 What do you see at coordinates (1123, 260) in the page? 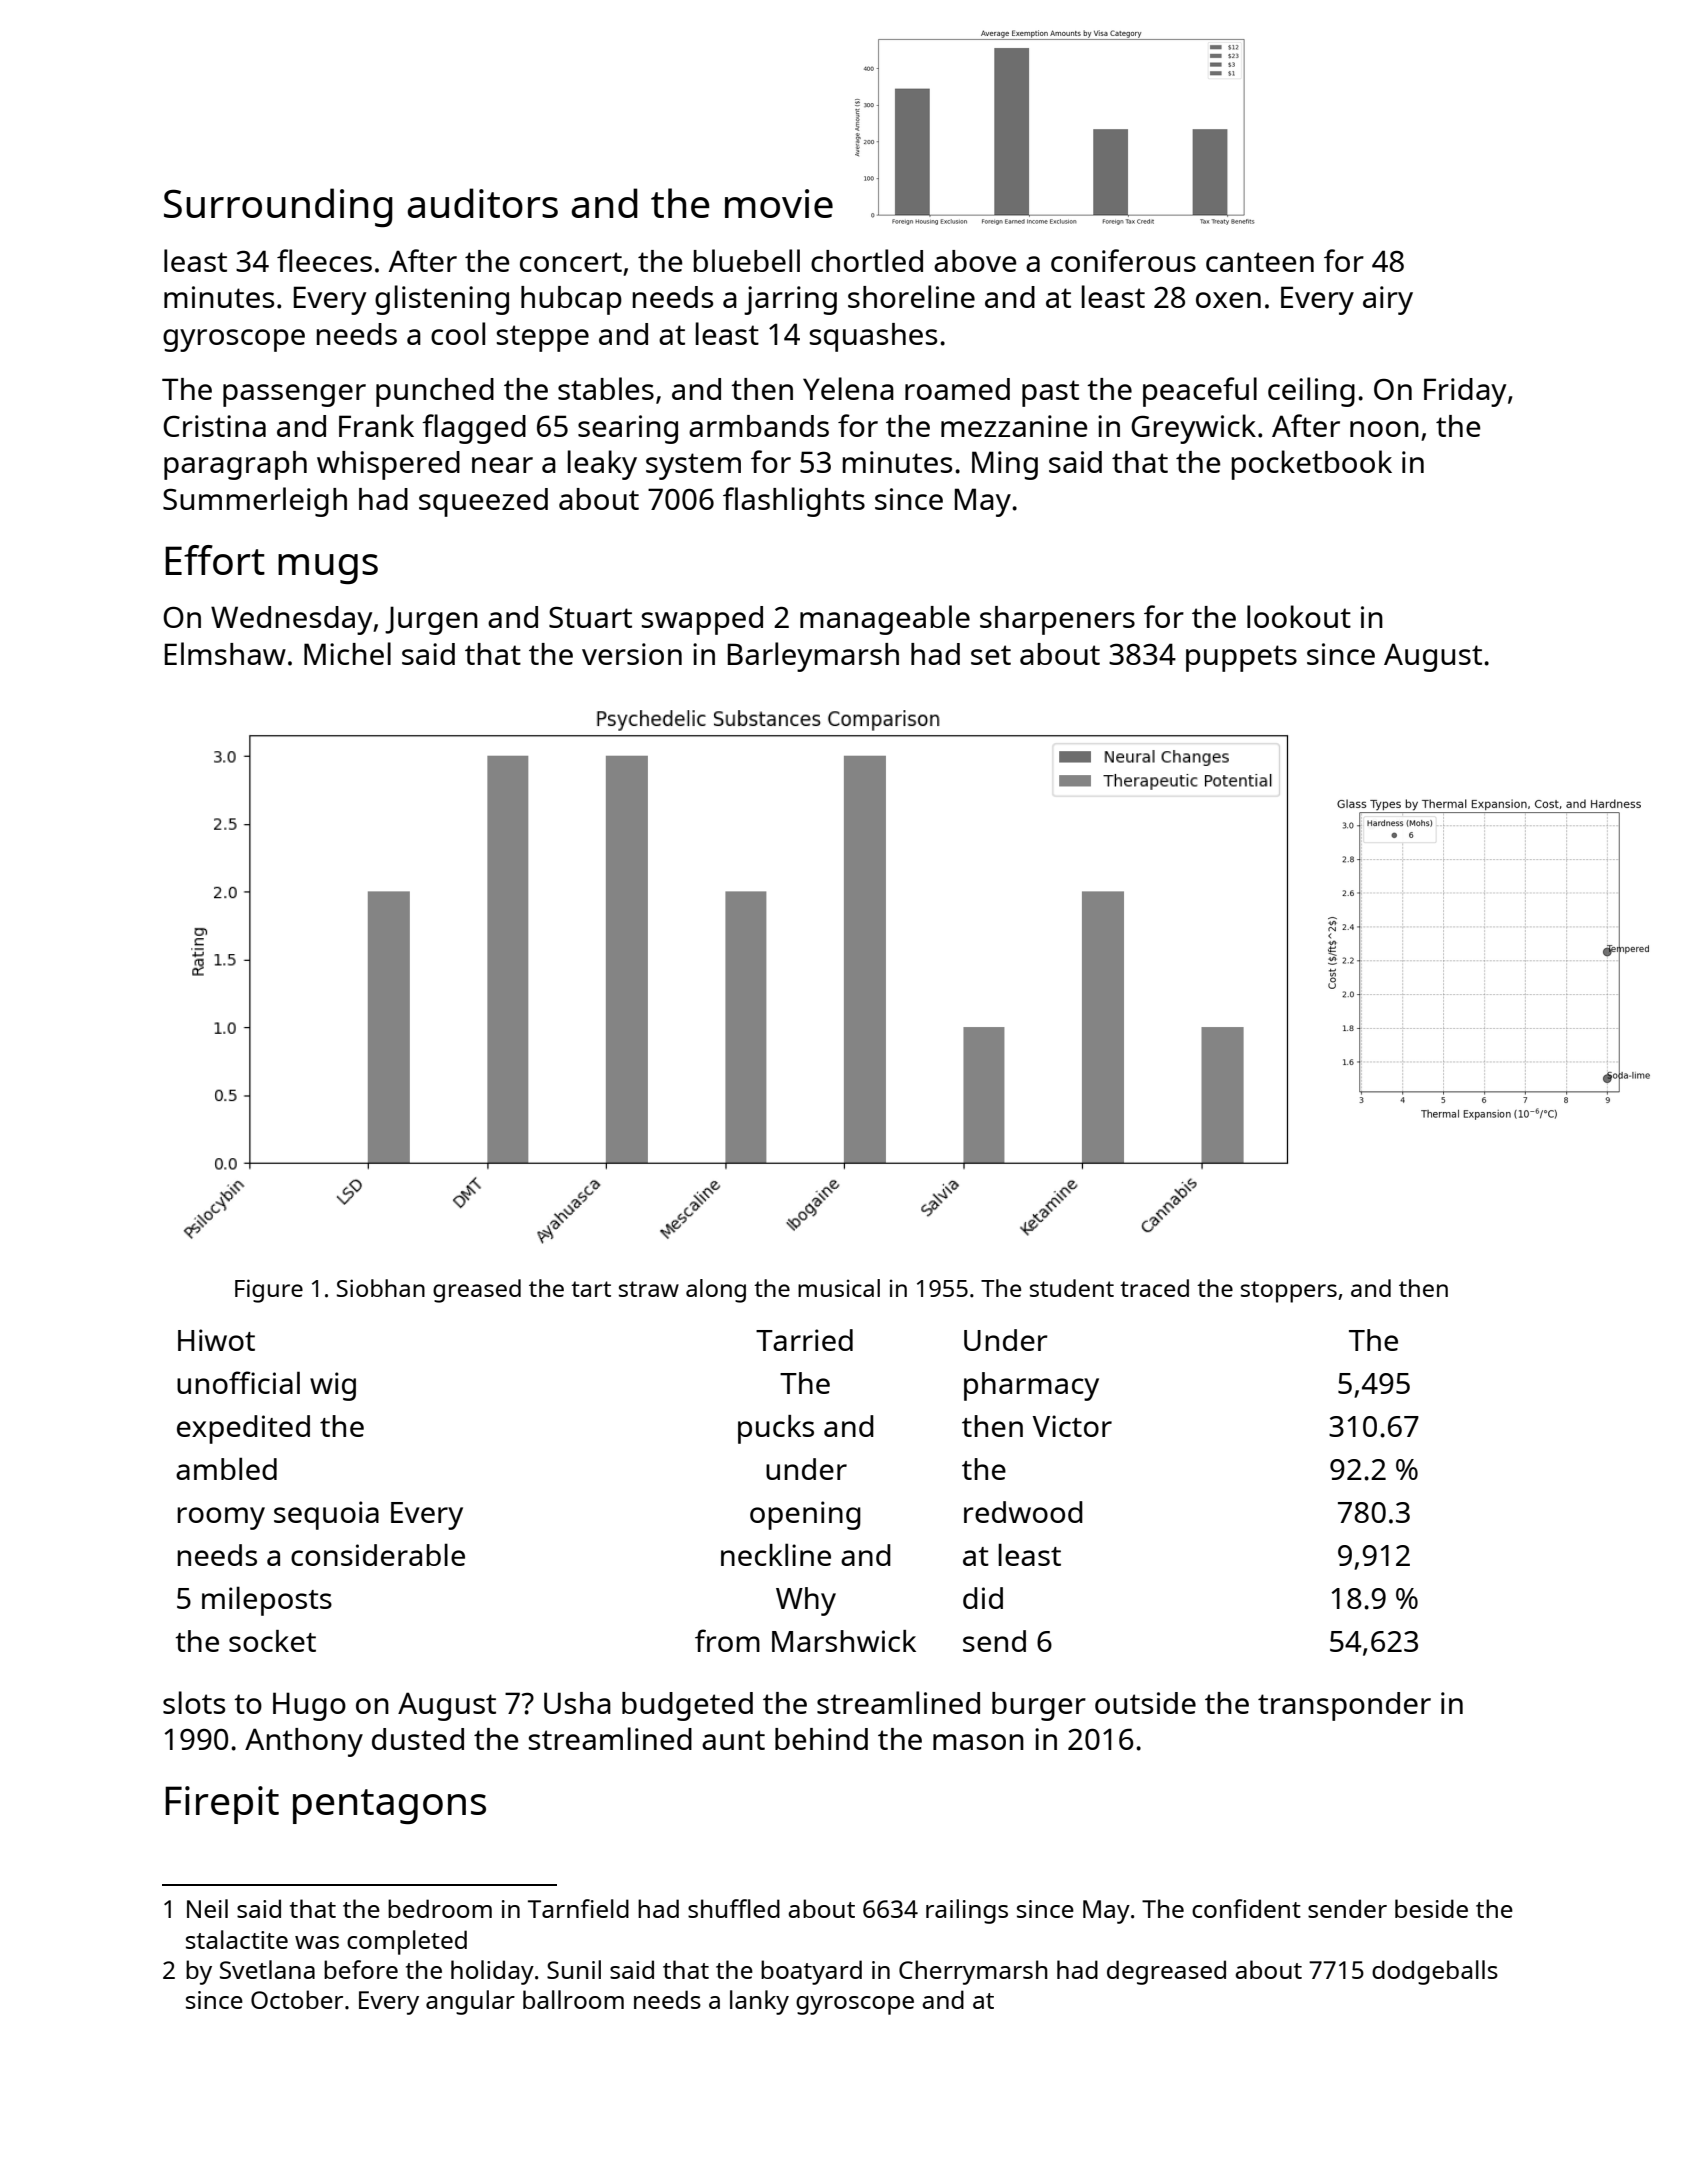
I see `coniferous` at bounding box center [1123, 260].
